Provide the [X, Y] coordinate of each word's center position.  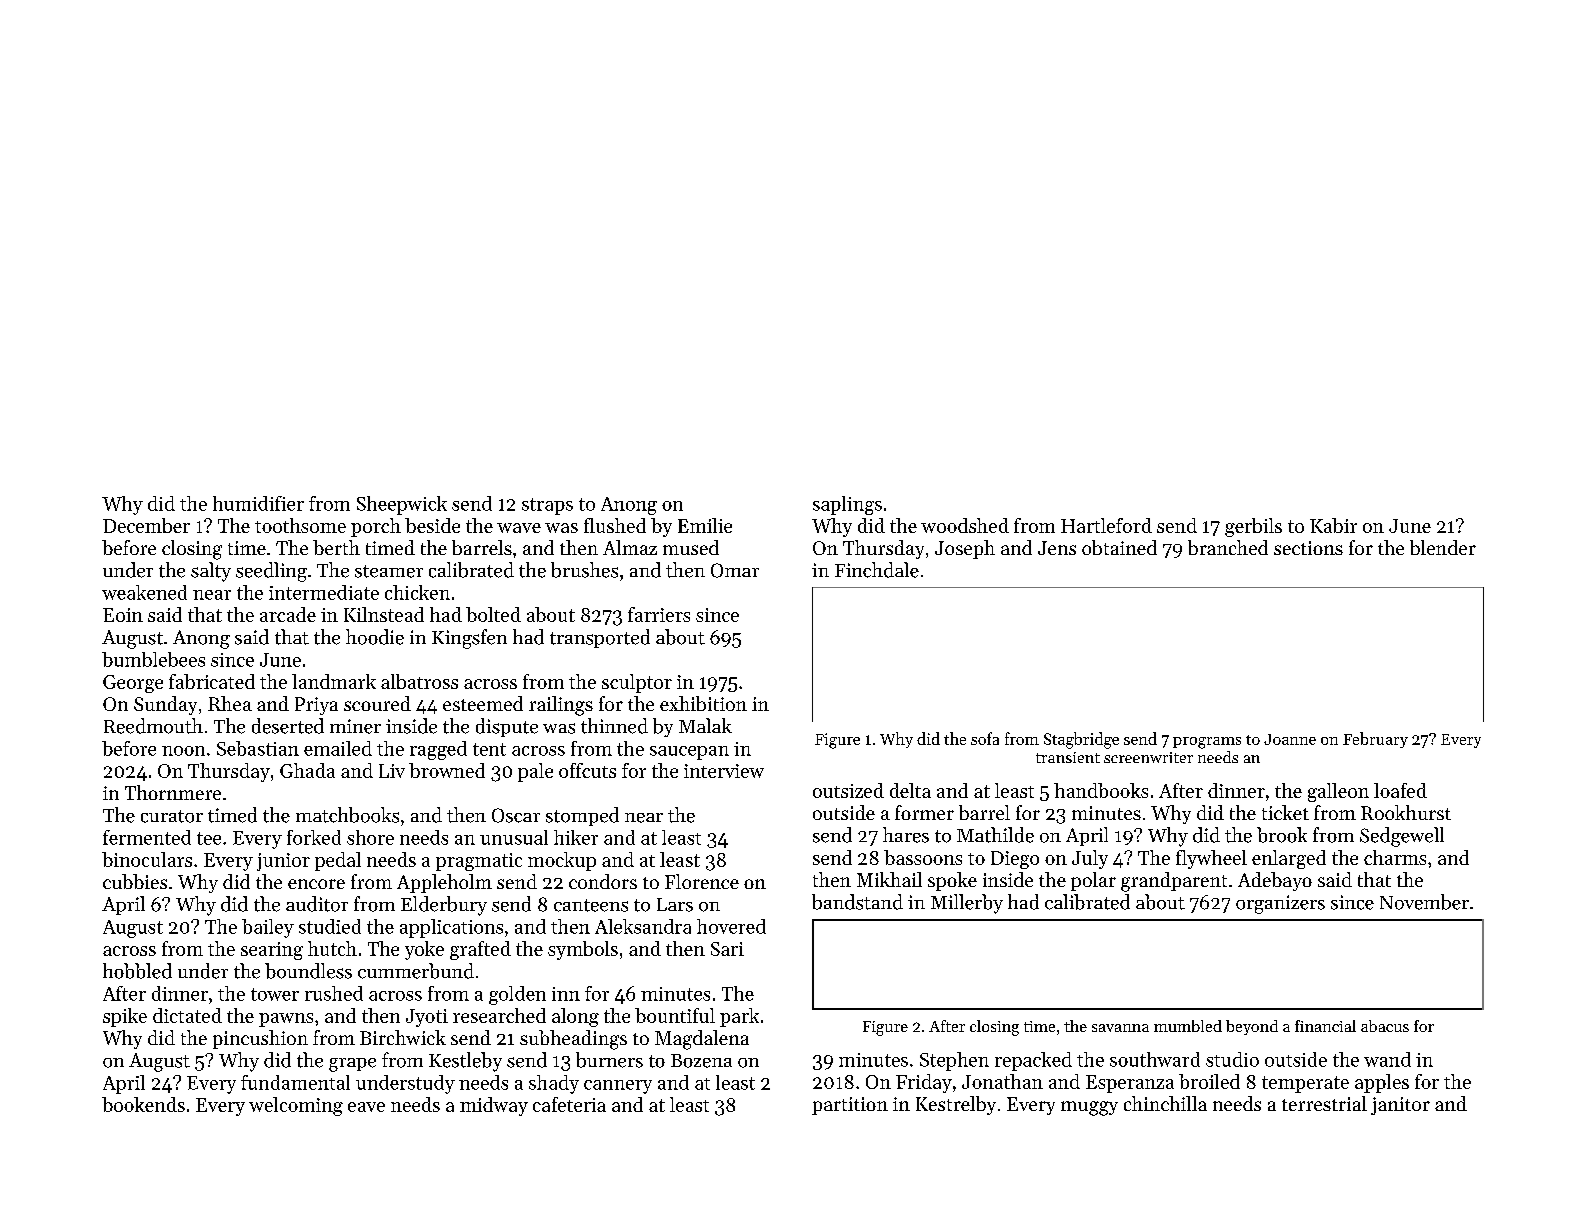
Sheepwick [402, 505]
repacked [1033, 1061]
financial [1325, 1026]
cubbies [135, 881]
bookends [143, 1104]
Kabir [1333, 525]
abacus [1385, 1026]
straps [547, 506]
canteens [591, 905]
